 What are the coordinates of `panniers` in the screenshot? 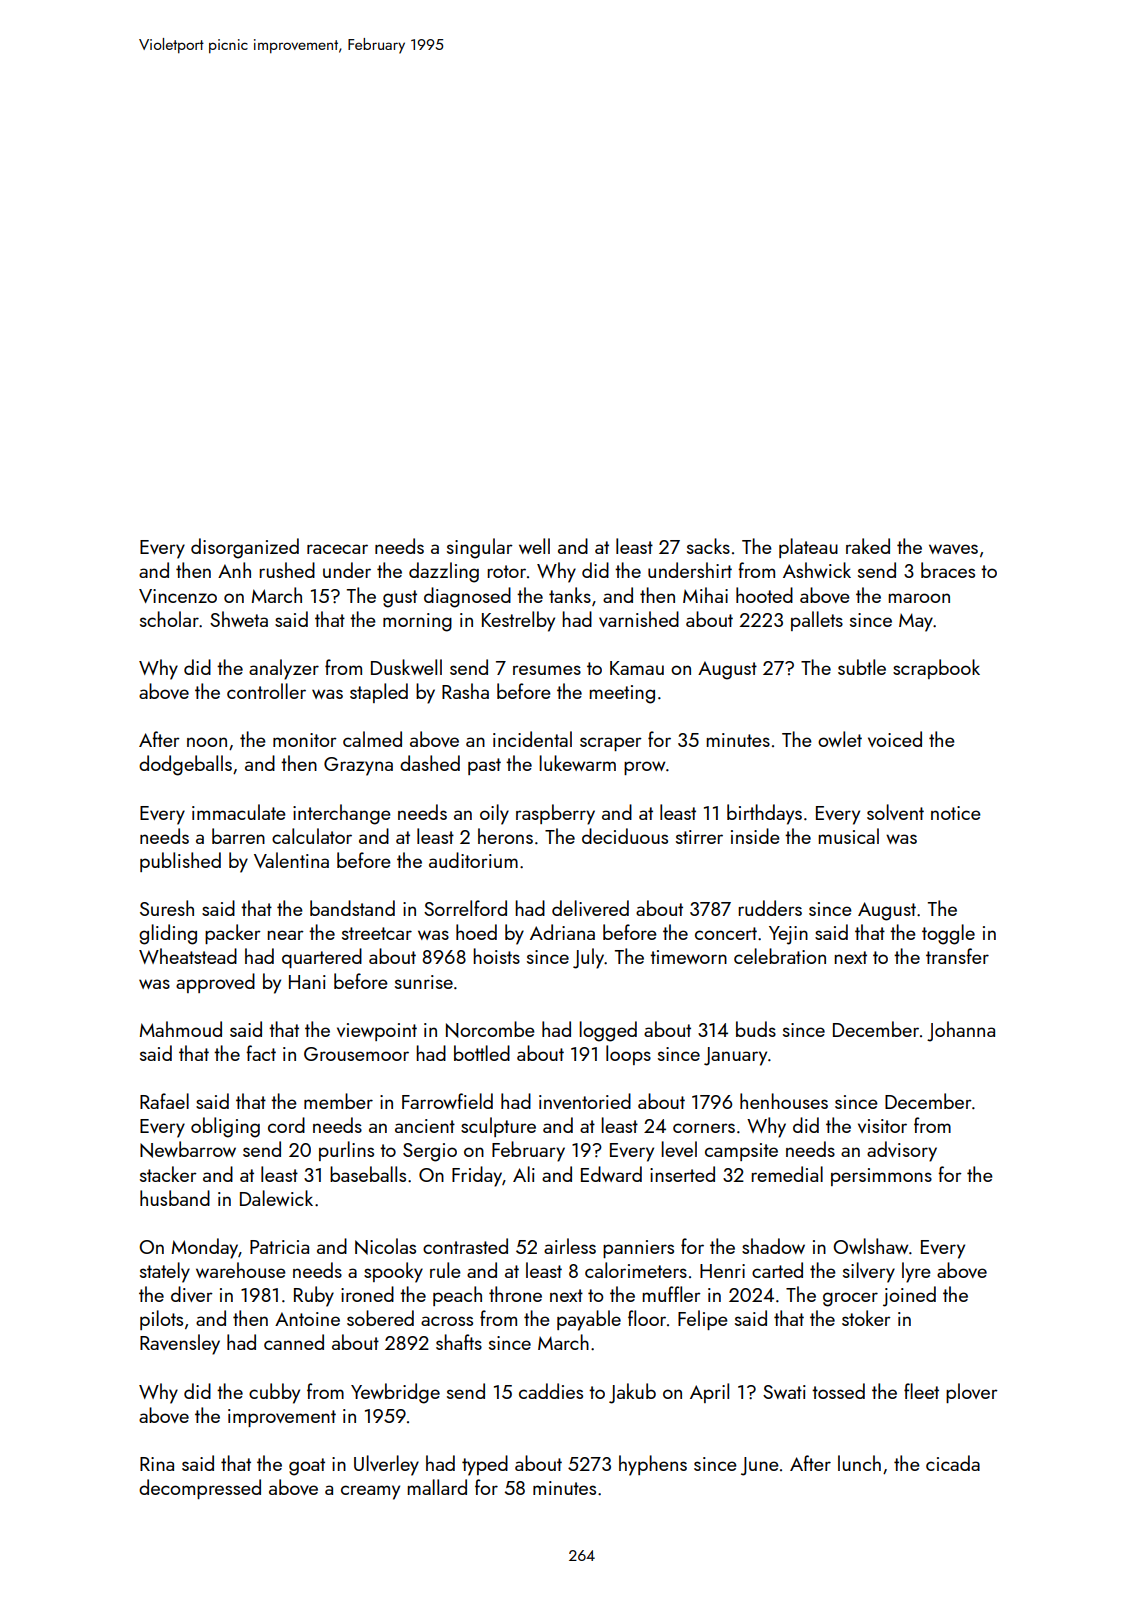 It's located at (638, 1249).
